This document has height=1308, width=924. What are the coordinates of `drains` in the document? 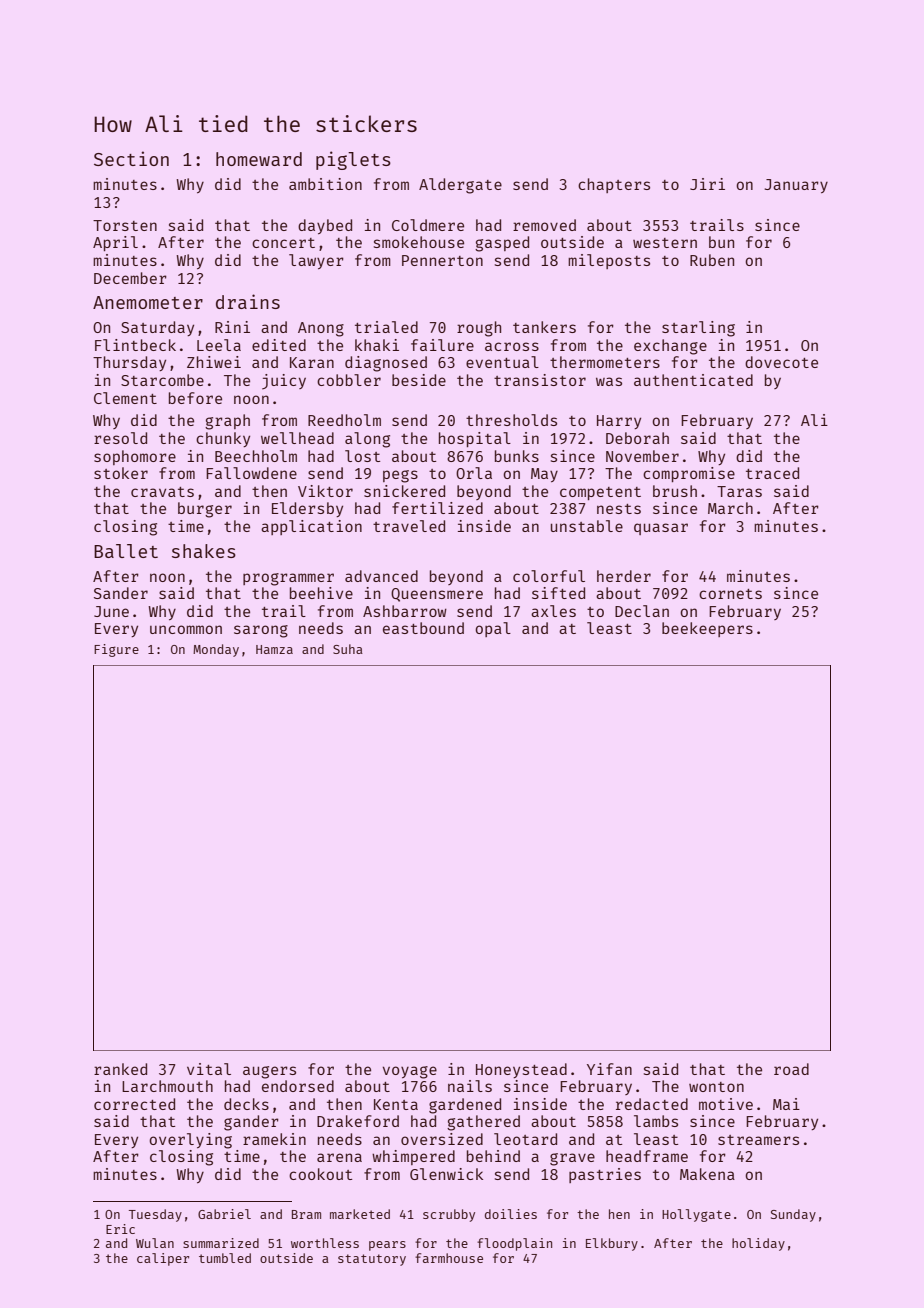 It's located at (248, 301).
